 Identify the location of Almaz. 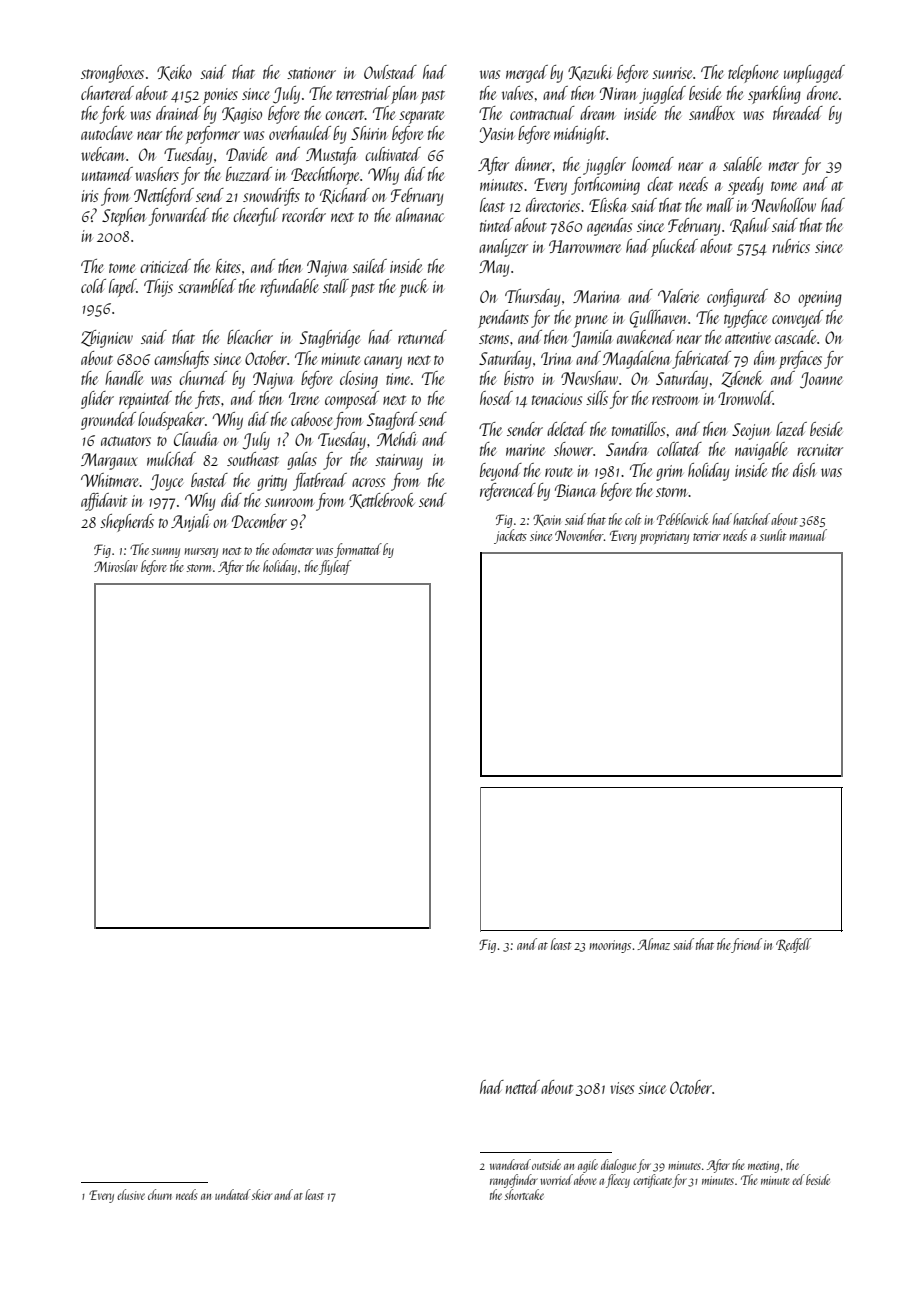
(653, 944).
